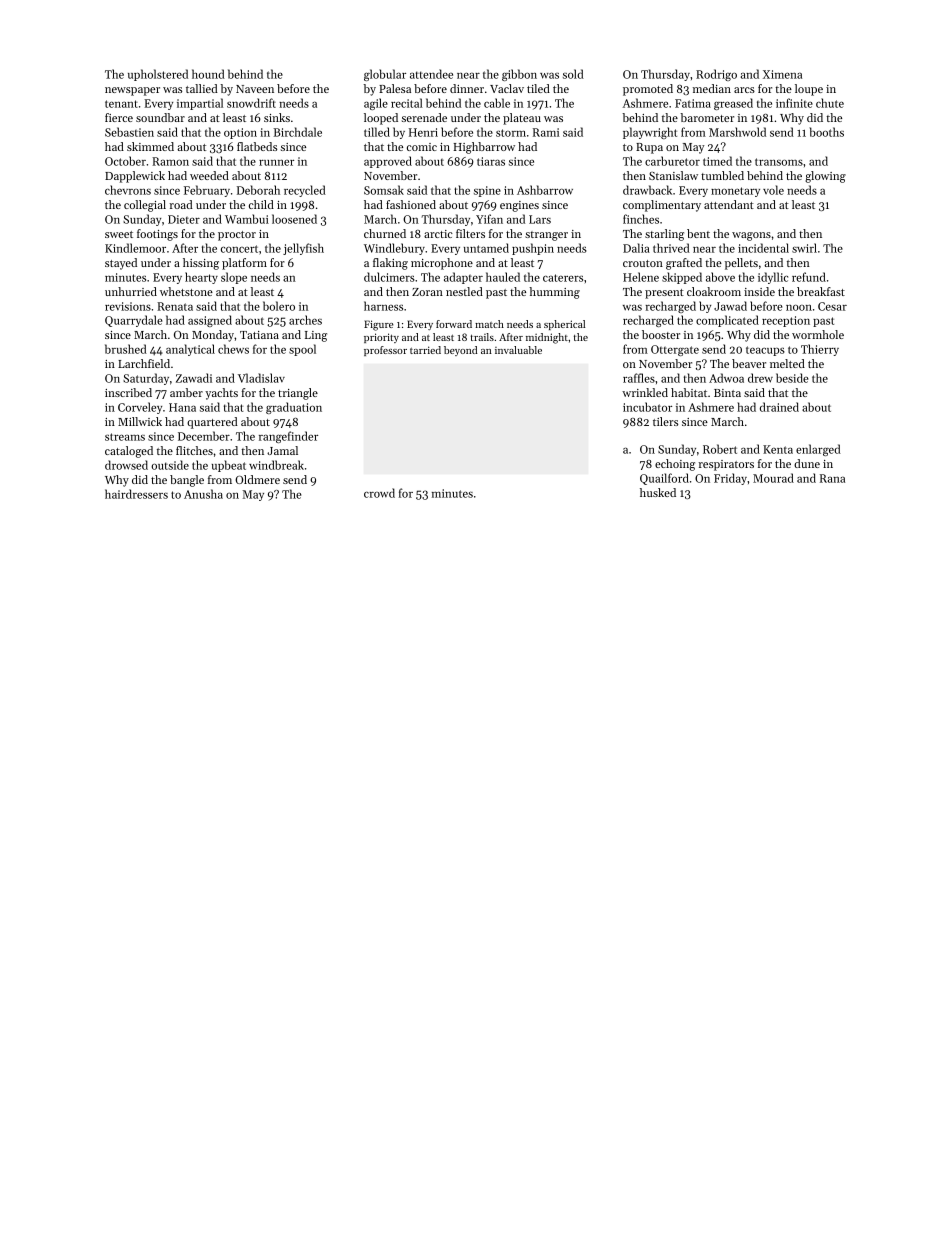 This page has width=952, height=1233. I want to click on hairdressers, so click(136, 494).
